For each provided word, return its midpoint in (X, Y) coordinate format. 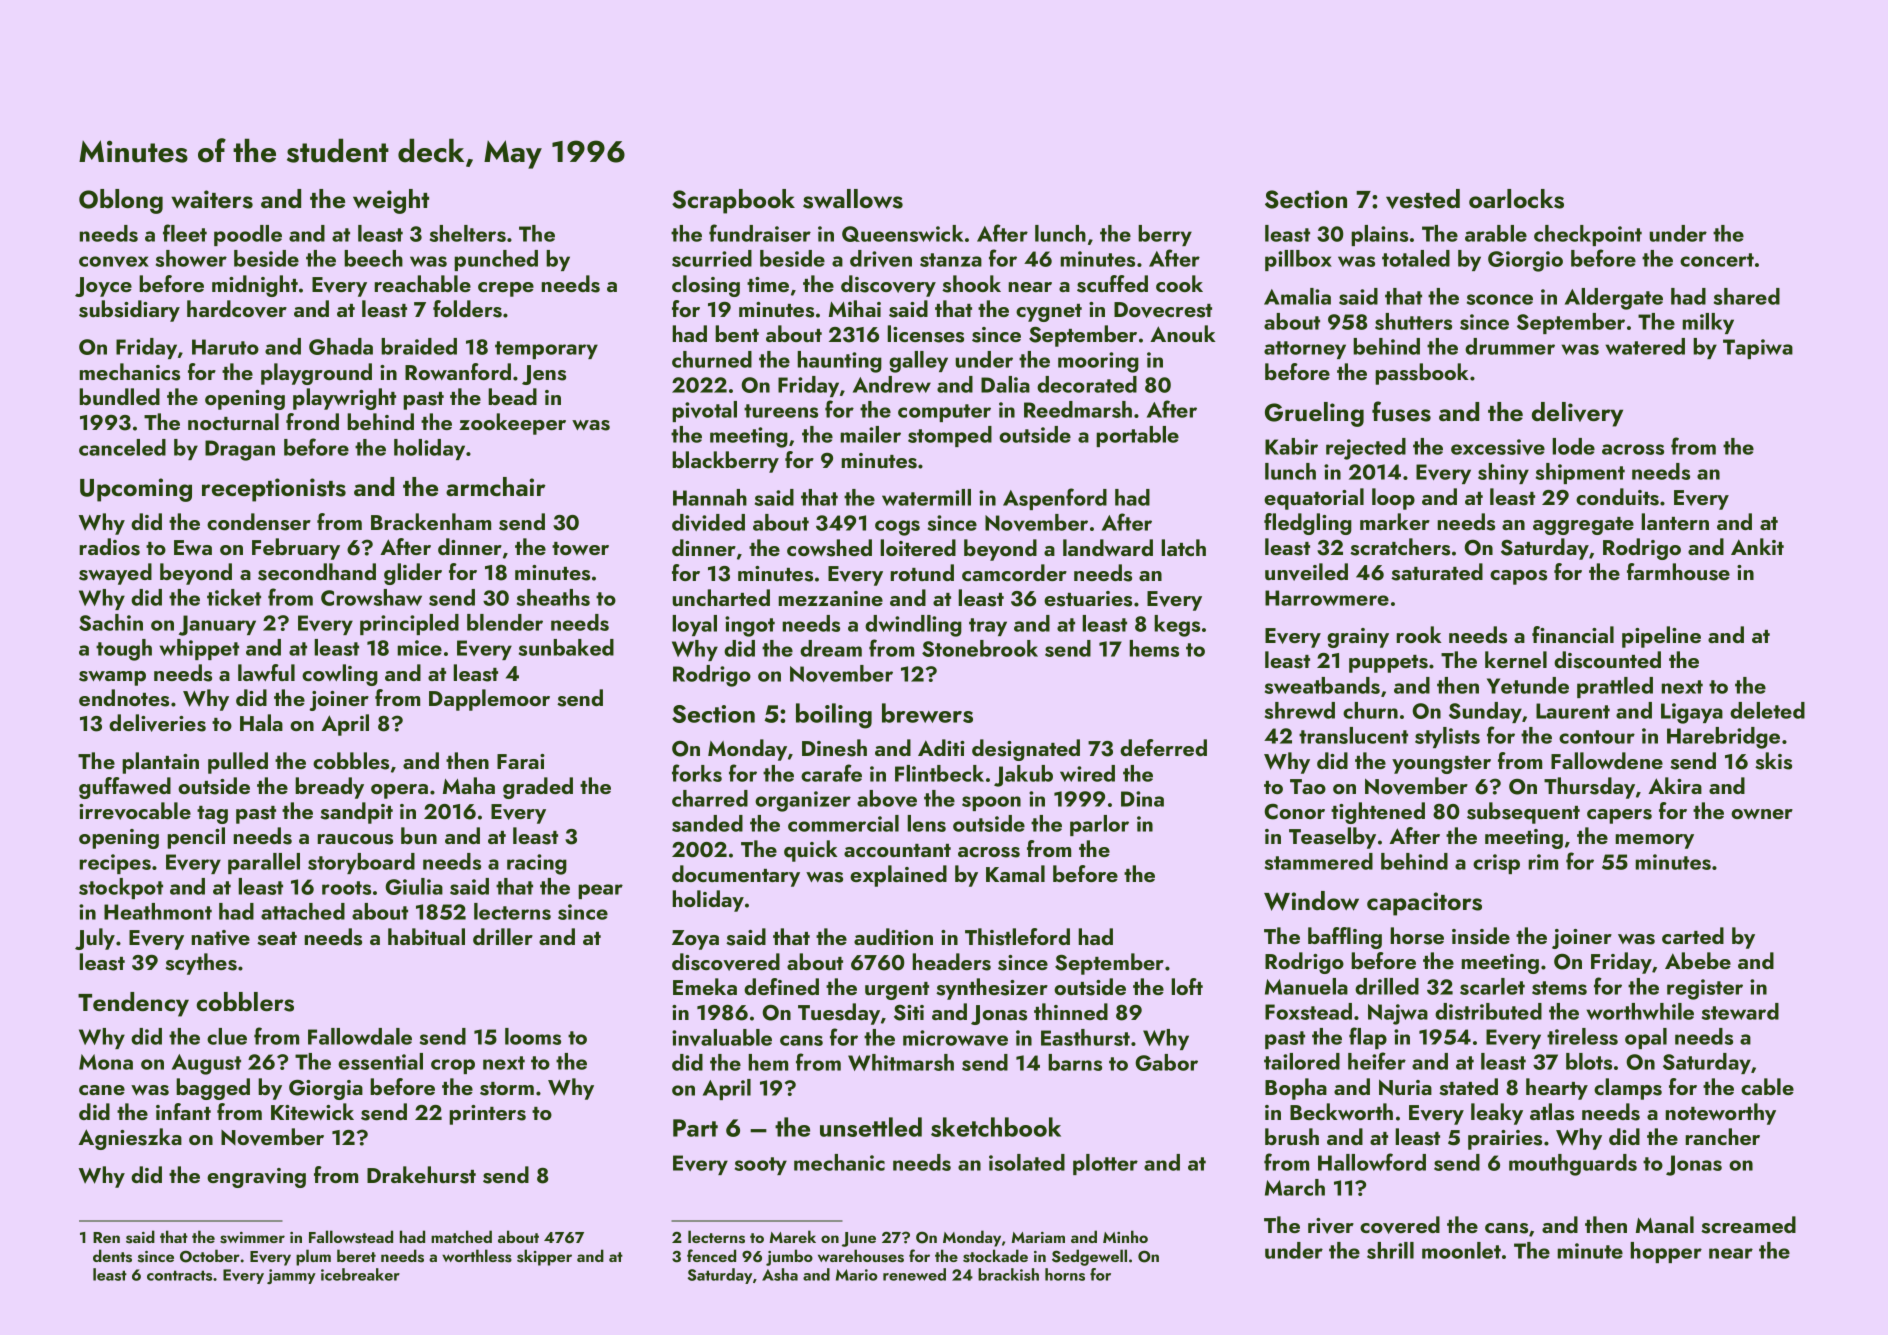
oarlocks (1516, 199)
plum (313, 1257)
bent (737, 333)
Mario (857, 1275)
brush (1292, 1137)
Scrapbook (733, 201)
